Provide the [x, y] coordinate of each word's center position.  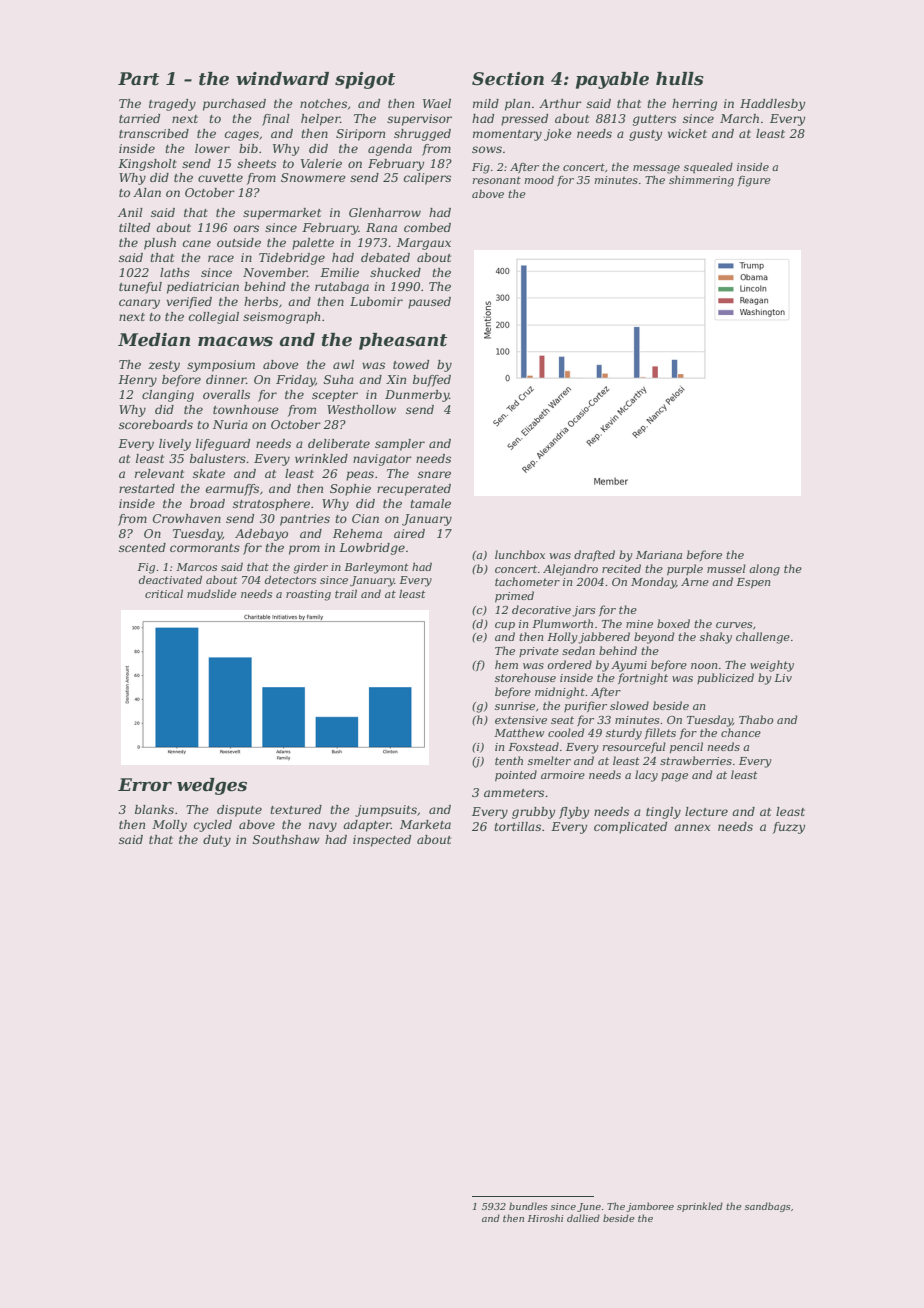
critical [164, 594]
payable [612, 80]
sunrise [515, 706]
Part [138, 79]
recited [621, 568]
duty [217, 841]
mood [539, 180]
